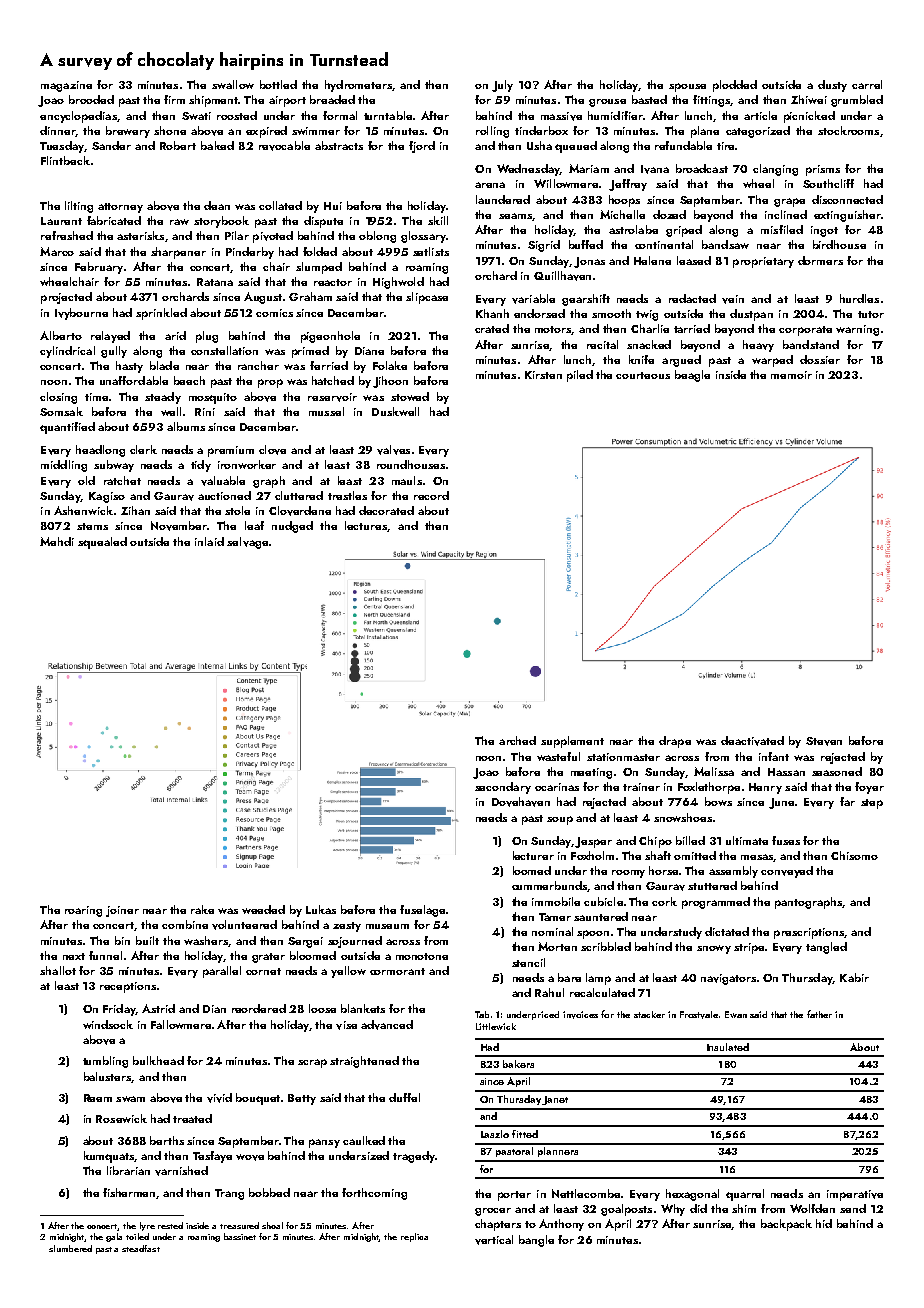 The width and height of the screenshot is (924, 1308). Describe the element at coordinates (266, 132) in the screenshot. I see `expired` at that location.
